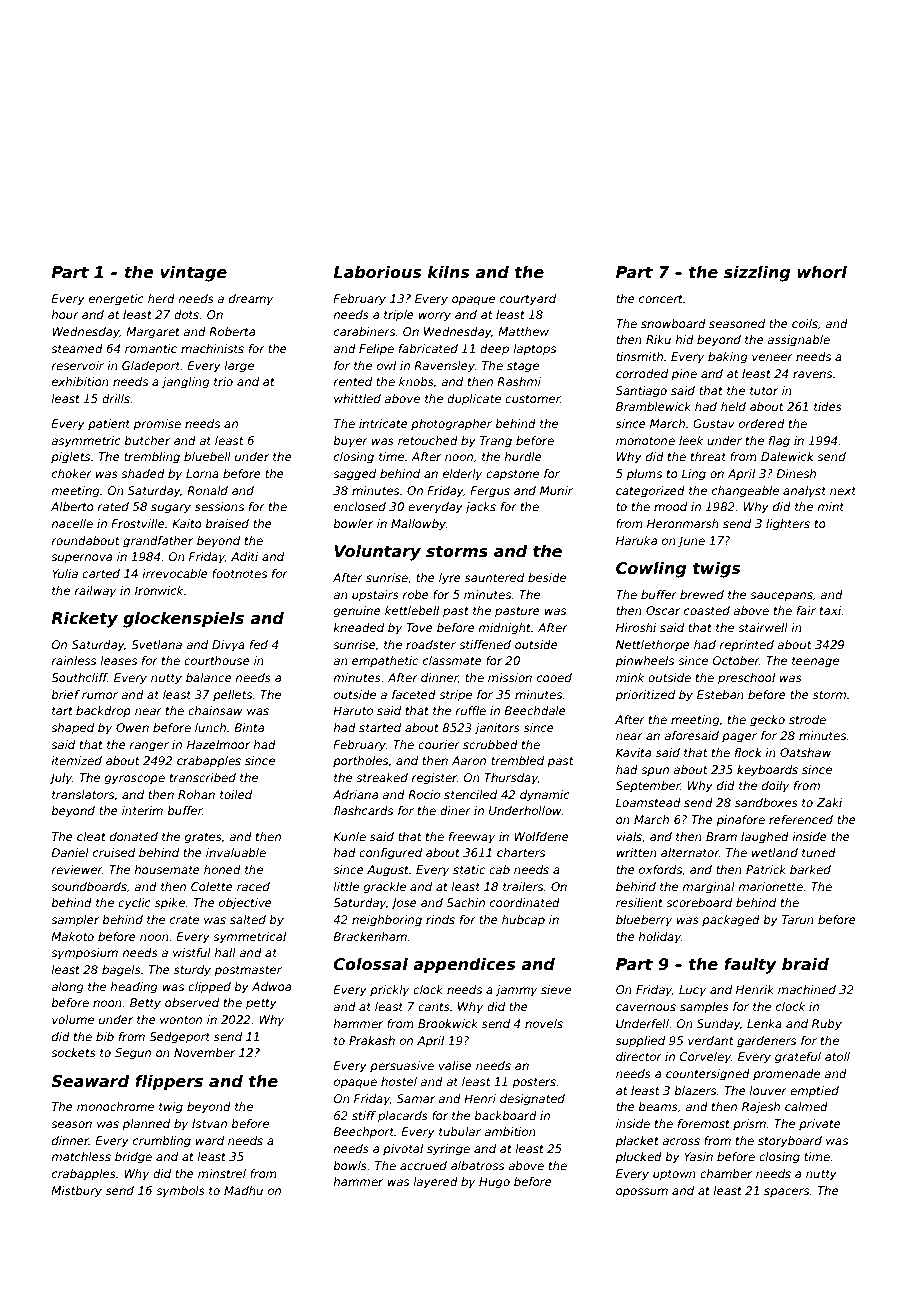  Describe the element at coordinates (118, 660) in the screenshot. I see `leases` at that location.
